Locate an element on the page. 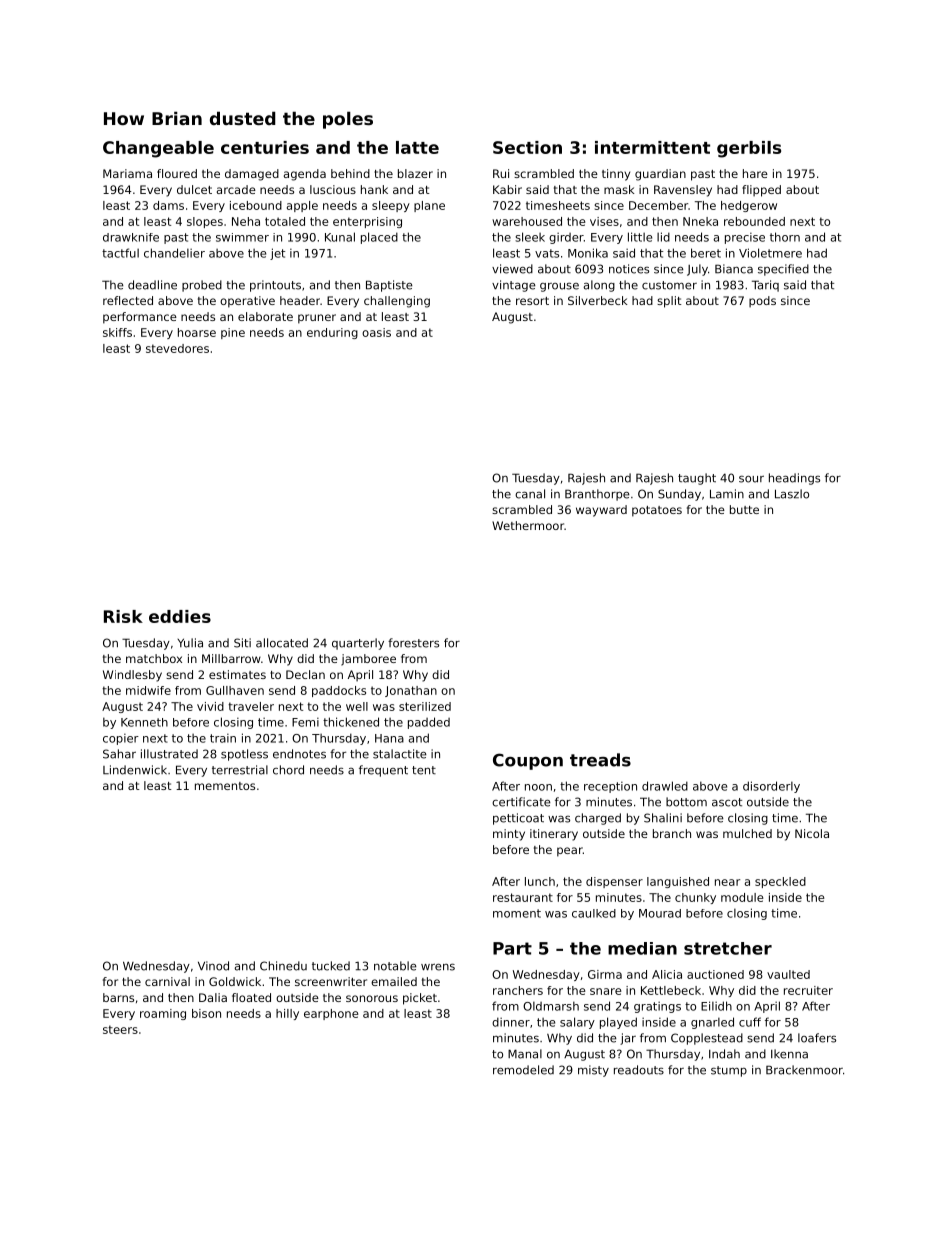 The height and width of the document is (1233, 952). blazer is located at coordinates (415, 173).
